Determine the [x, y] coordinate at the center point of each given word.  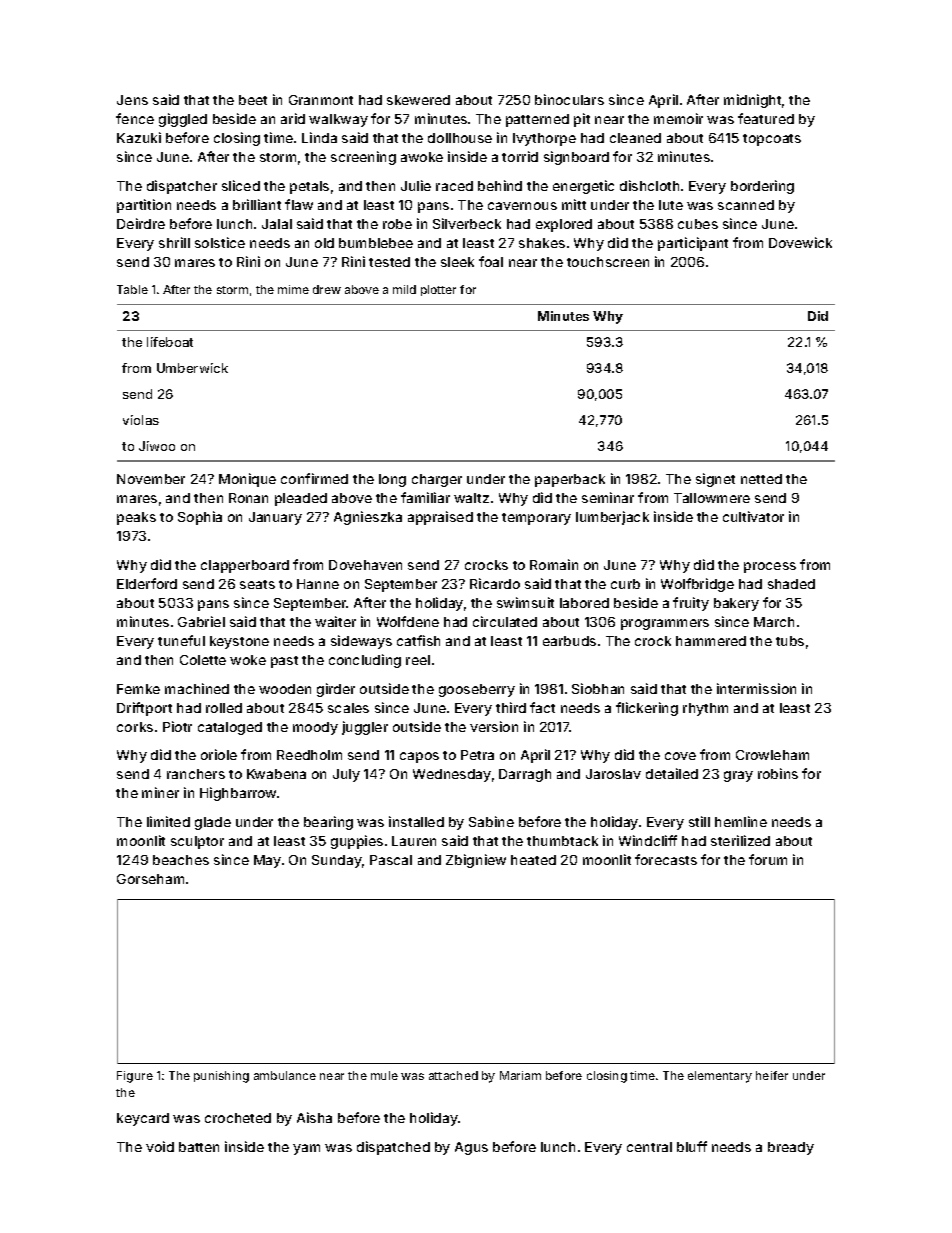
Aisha [314, 1117]
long [392, 480]
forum [768, 859]
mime [293, 289]
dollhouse [460, 138]
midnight [752, 101]
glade [213, 823]
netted [761, 479]
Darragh [525, 775]
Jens [132, 100]
